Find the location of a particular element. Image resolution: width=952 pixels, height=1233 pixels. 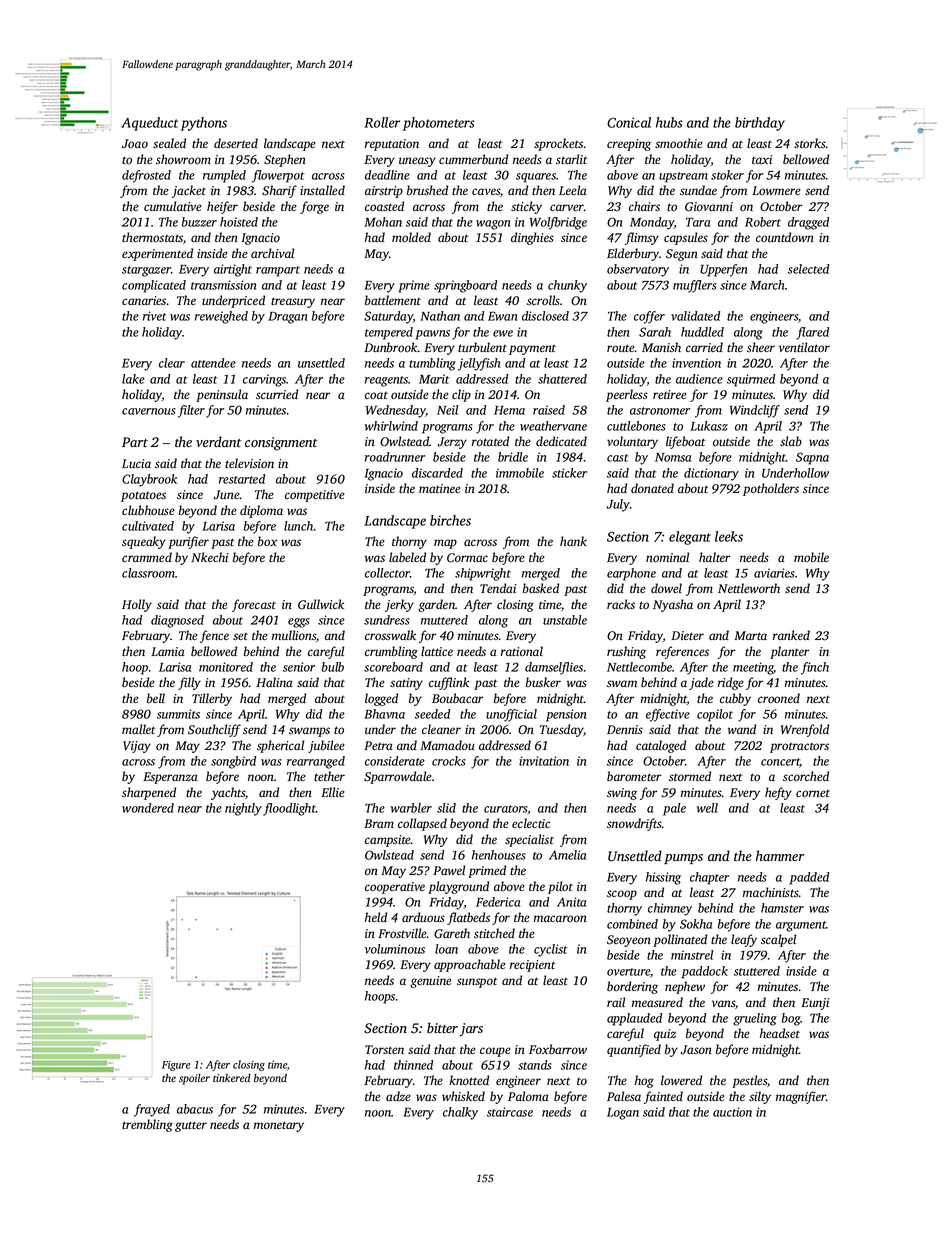

monetary is located at coordinates (279, 1126).
